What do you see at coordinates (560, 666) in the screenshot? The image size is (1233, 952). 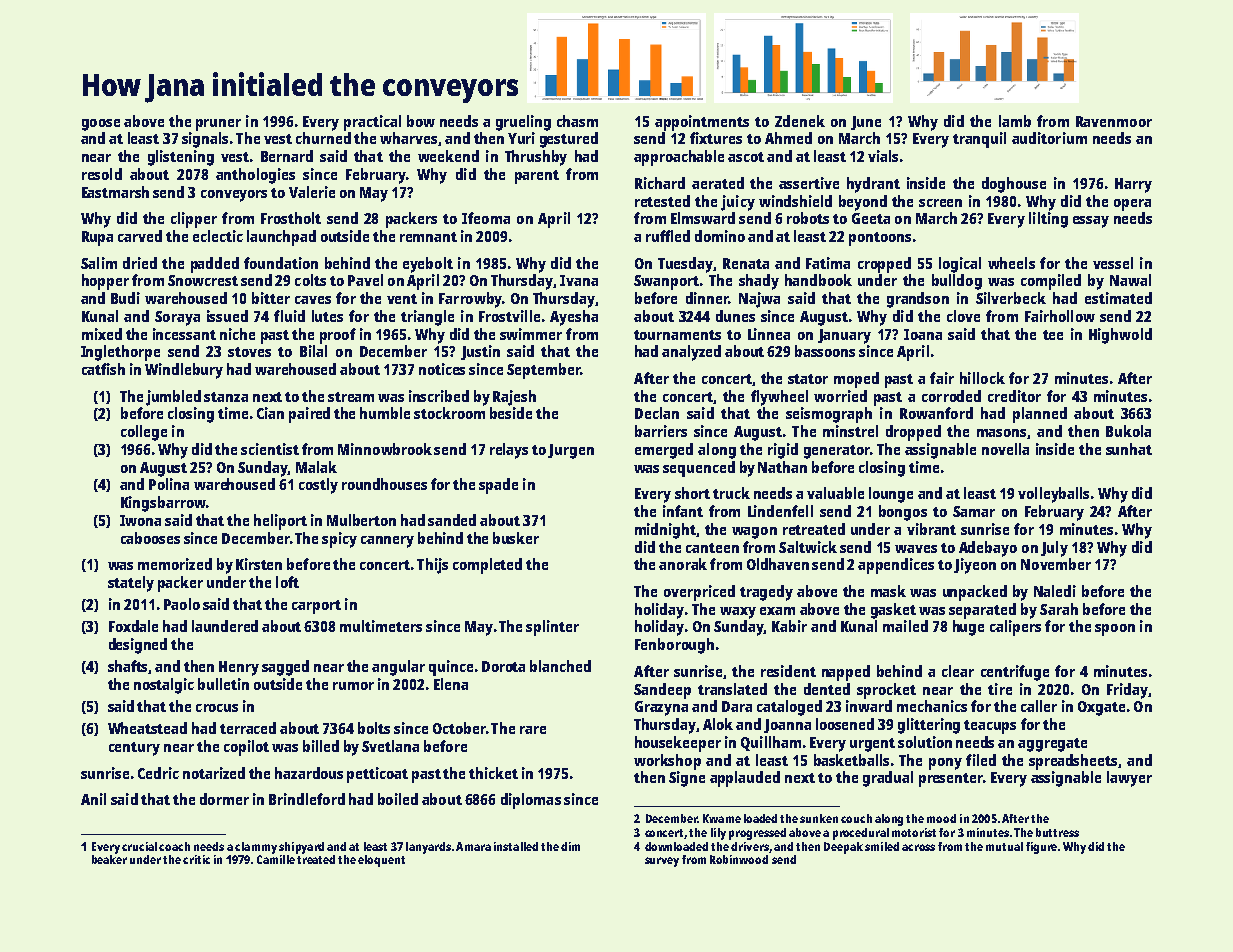 I see `blanched` at bounding box center [560, 666].
